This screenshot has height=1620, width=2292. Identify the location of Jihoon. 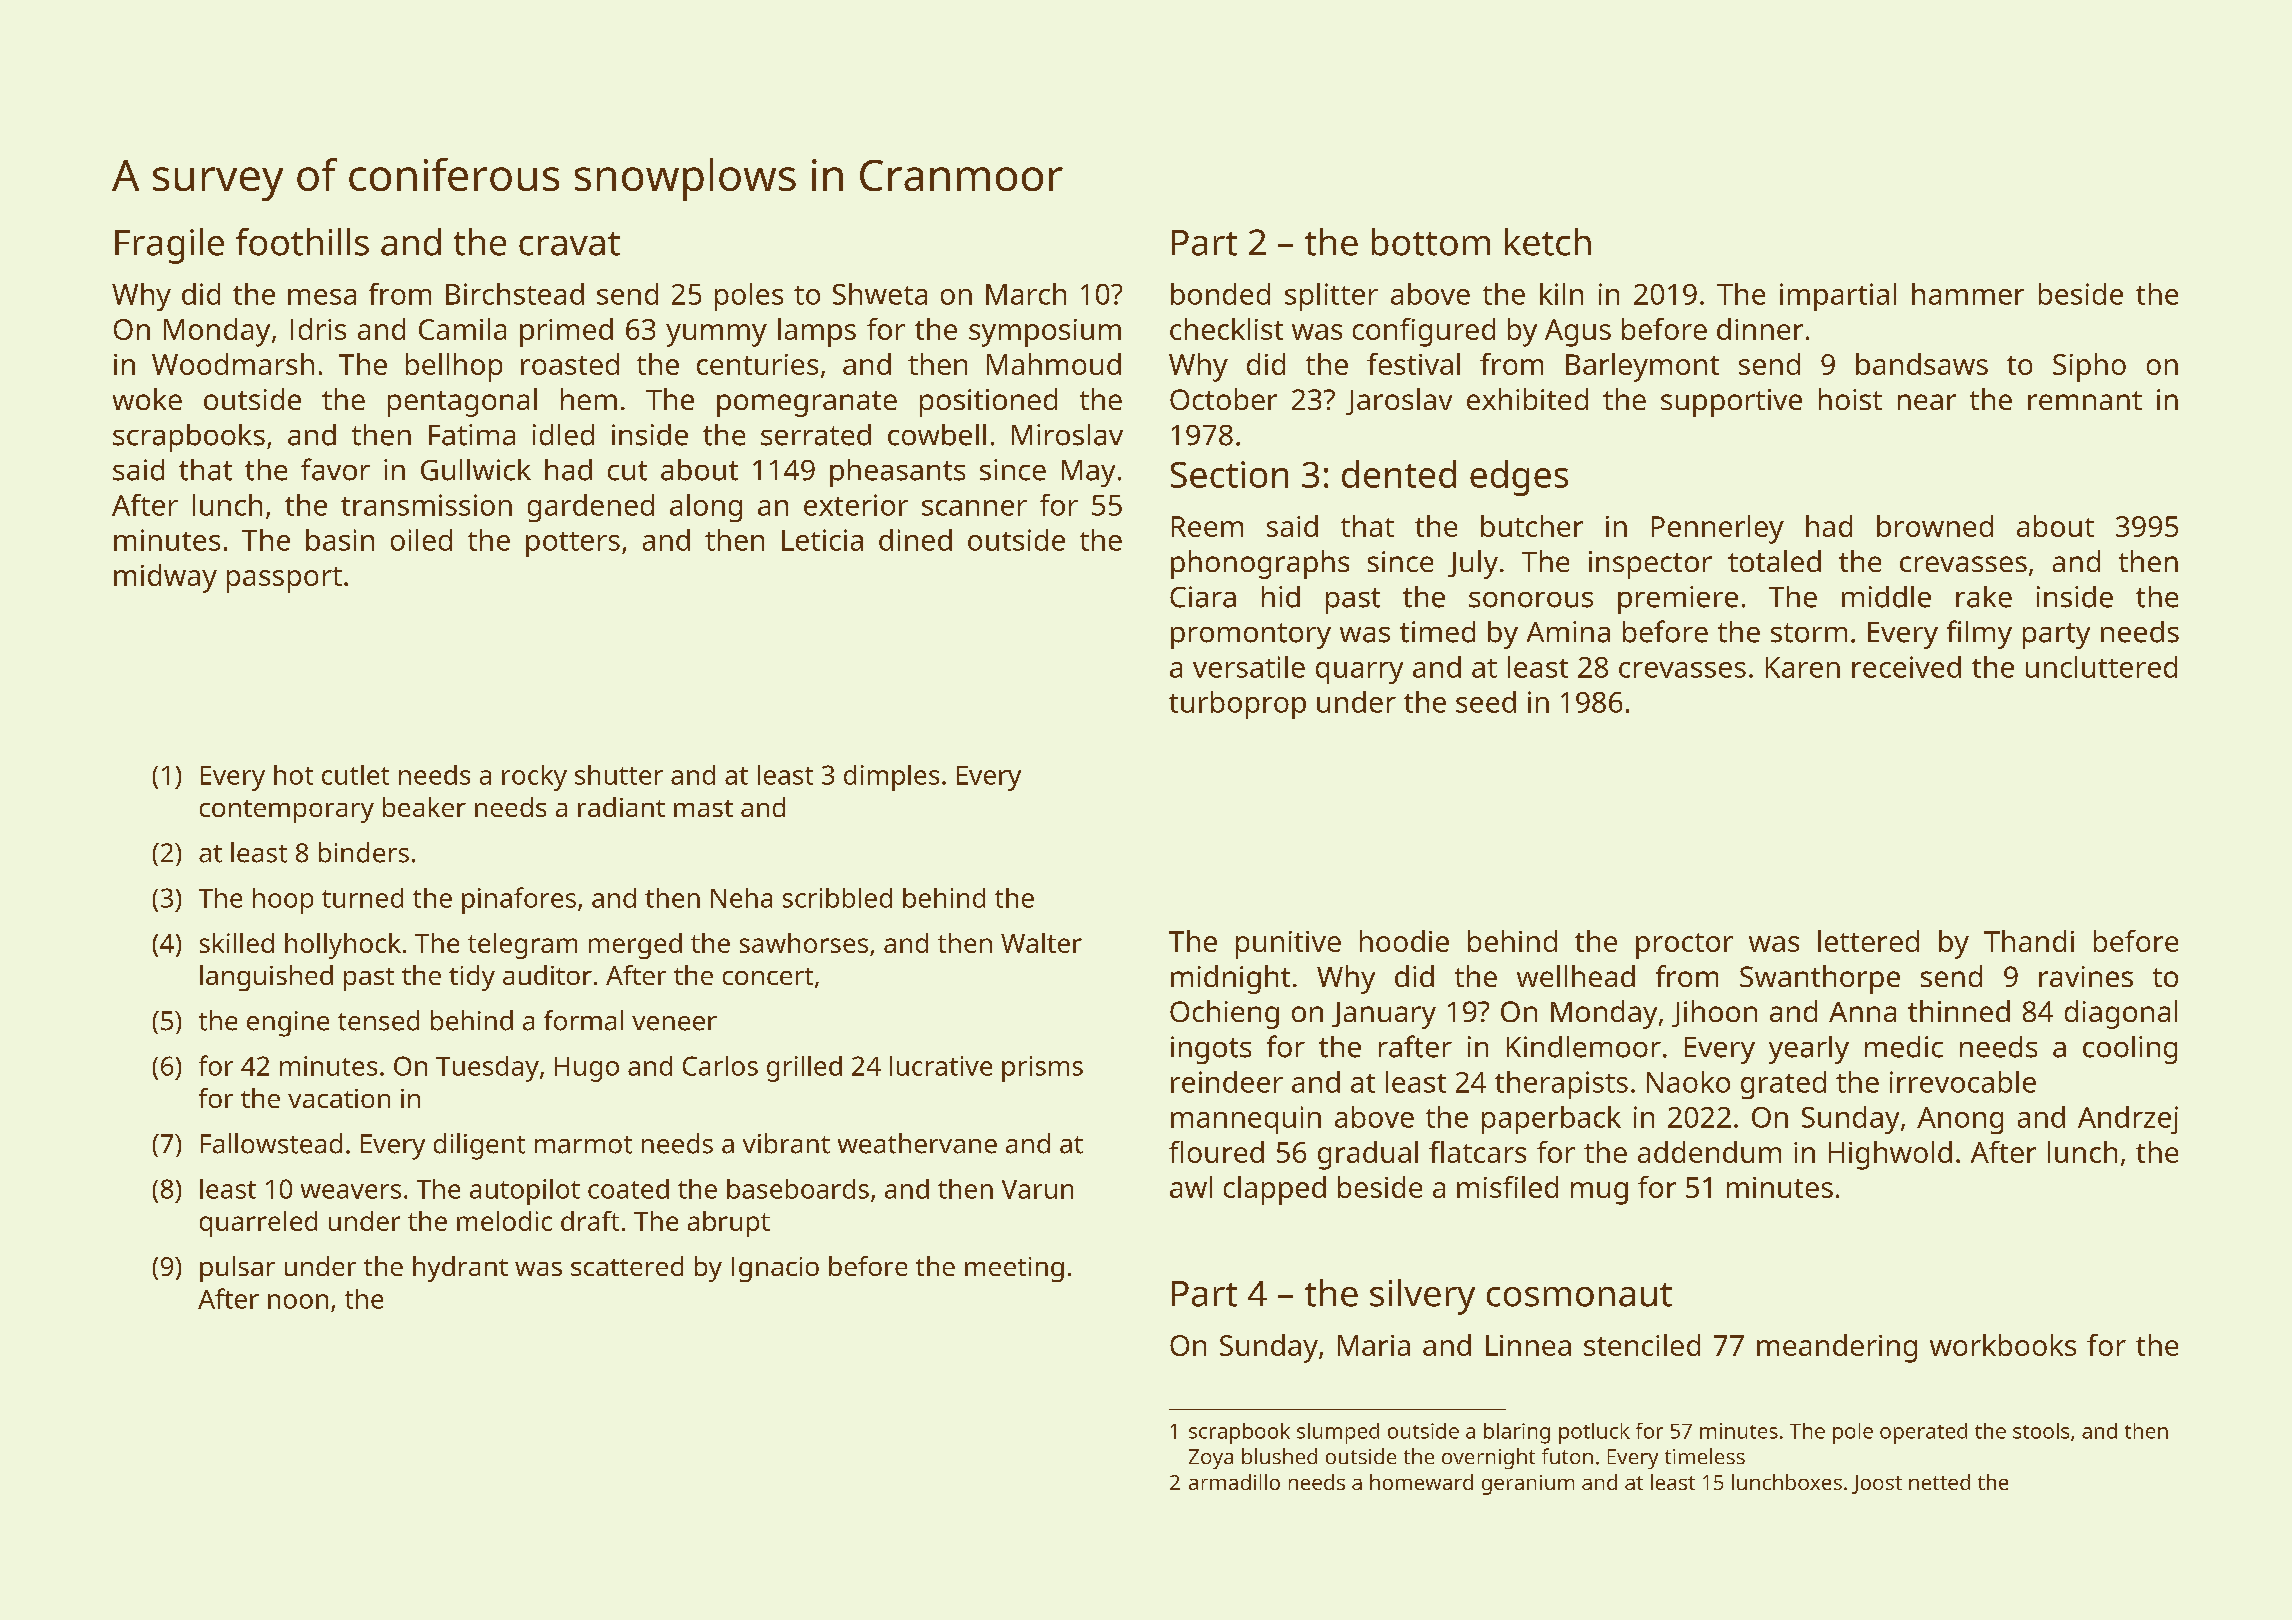
(1714, 1013).
